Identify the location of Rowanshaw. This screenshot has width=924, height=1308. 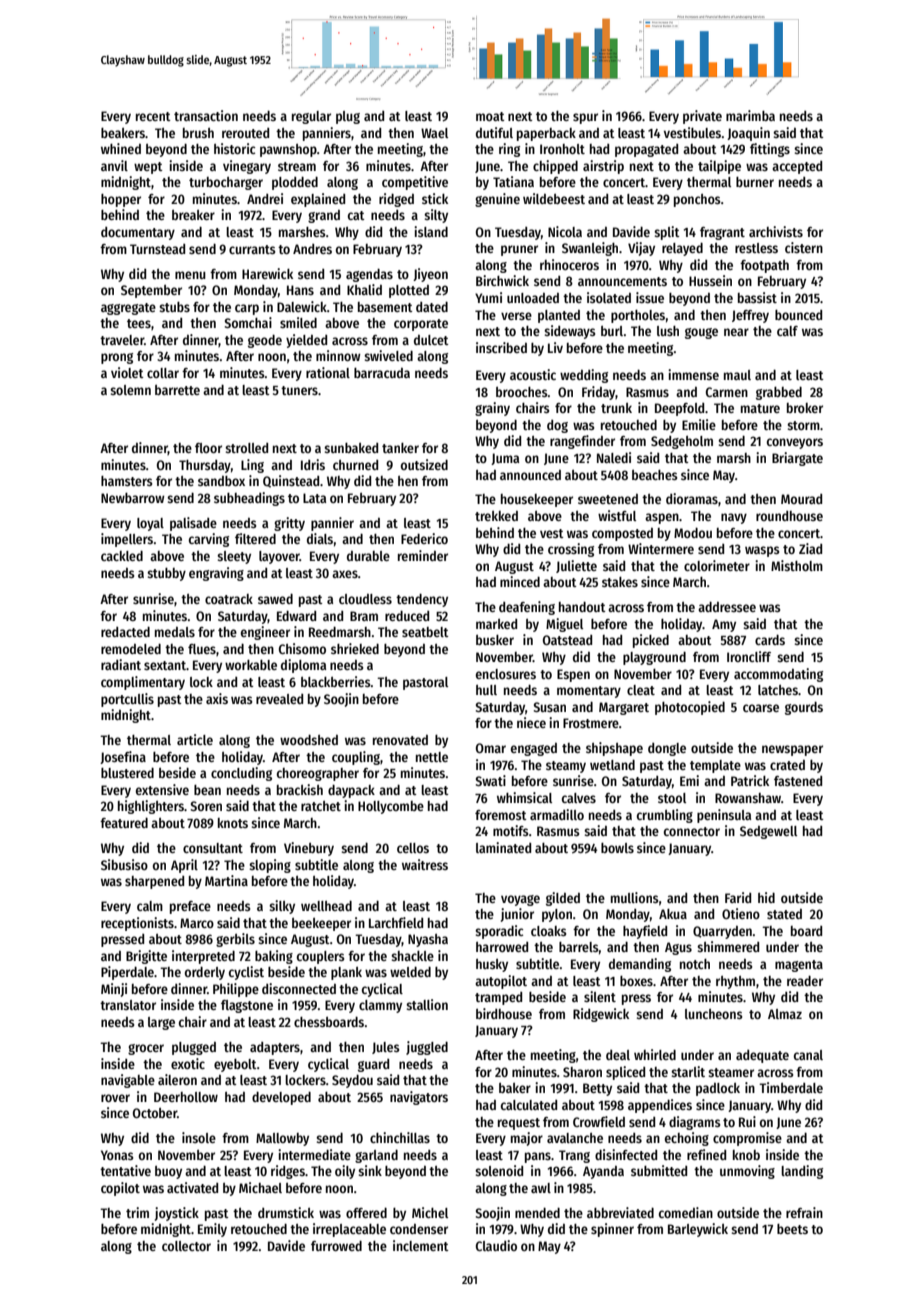
(748, 798).
